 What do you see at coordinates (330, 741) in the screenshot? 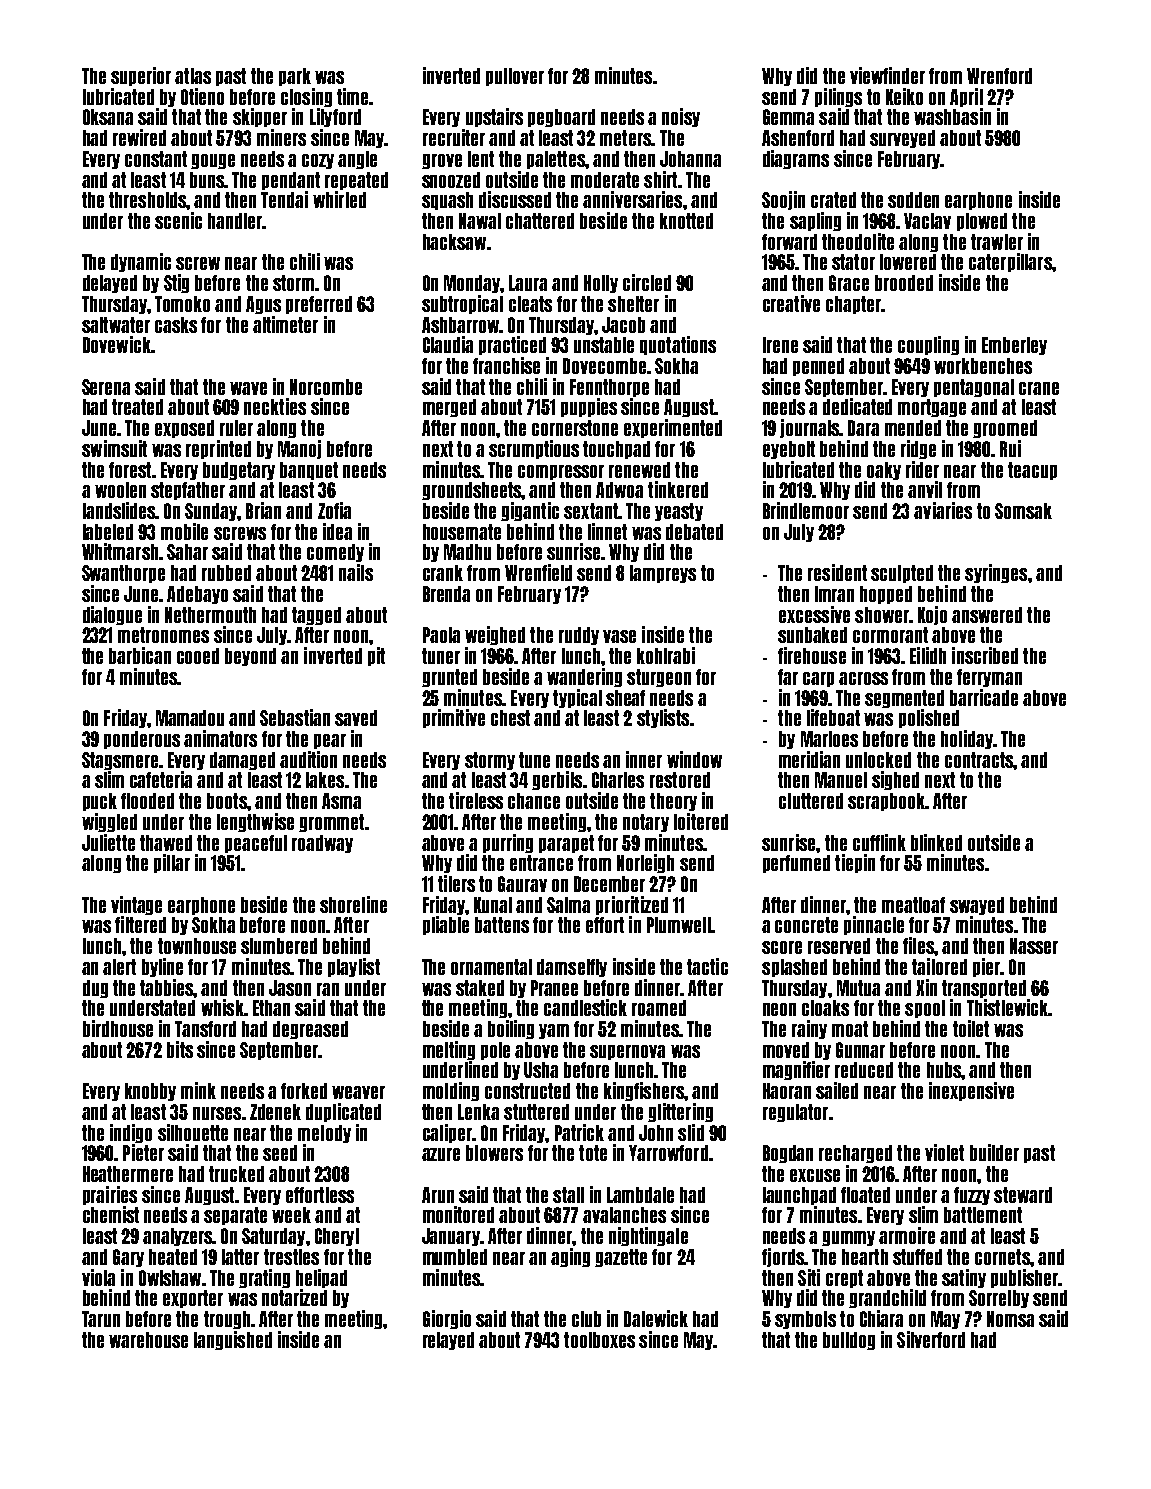
I see `pear` at bounding box center [330, 741].
